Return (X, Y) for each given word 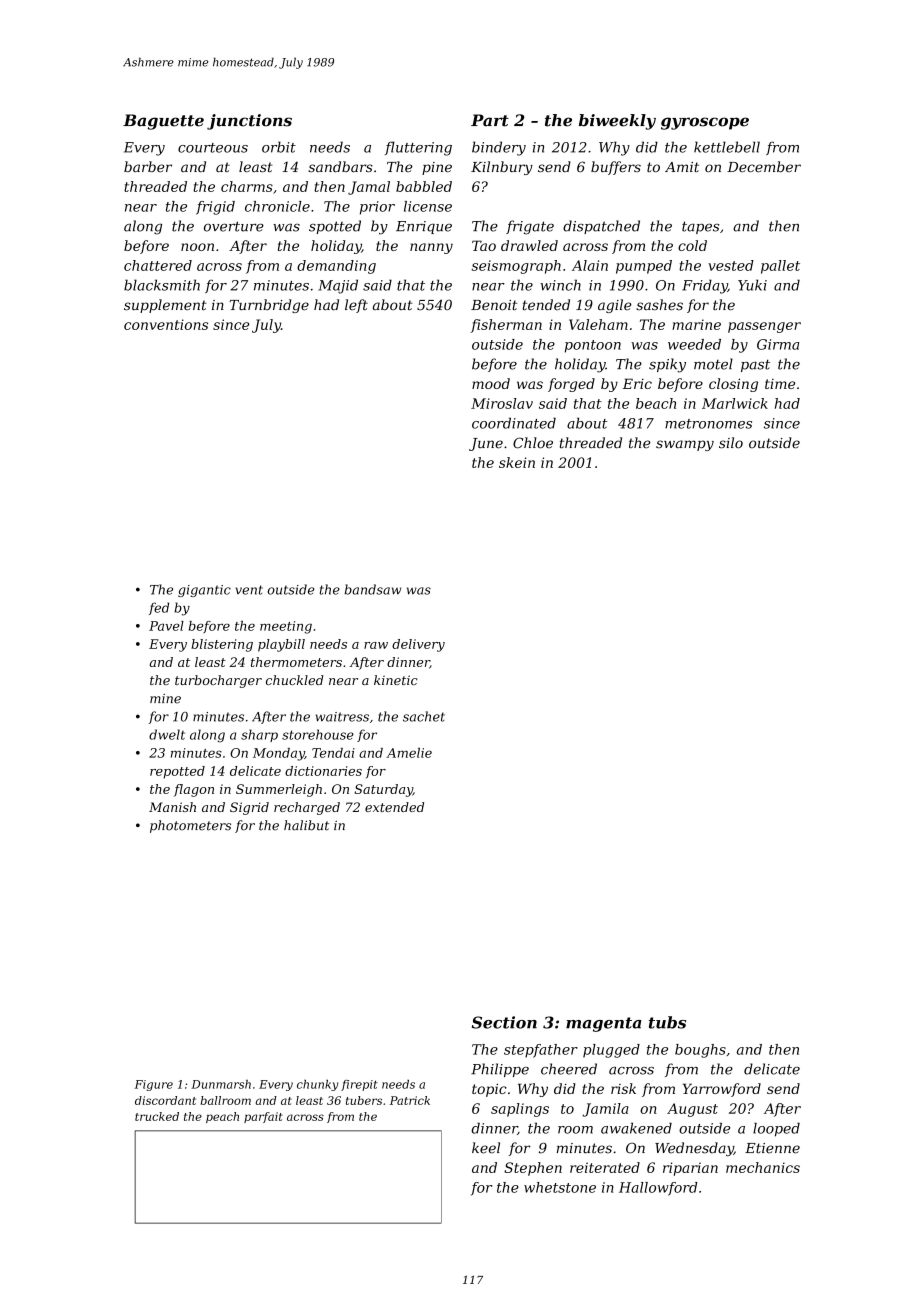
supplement (165, 306)
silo (731, 443)
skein (517, 462)
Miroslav (502, 403)
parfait (263, 1117)
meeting (286, 627)
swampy (685, 445)
